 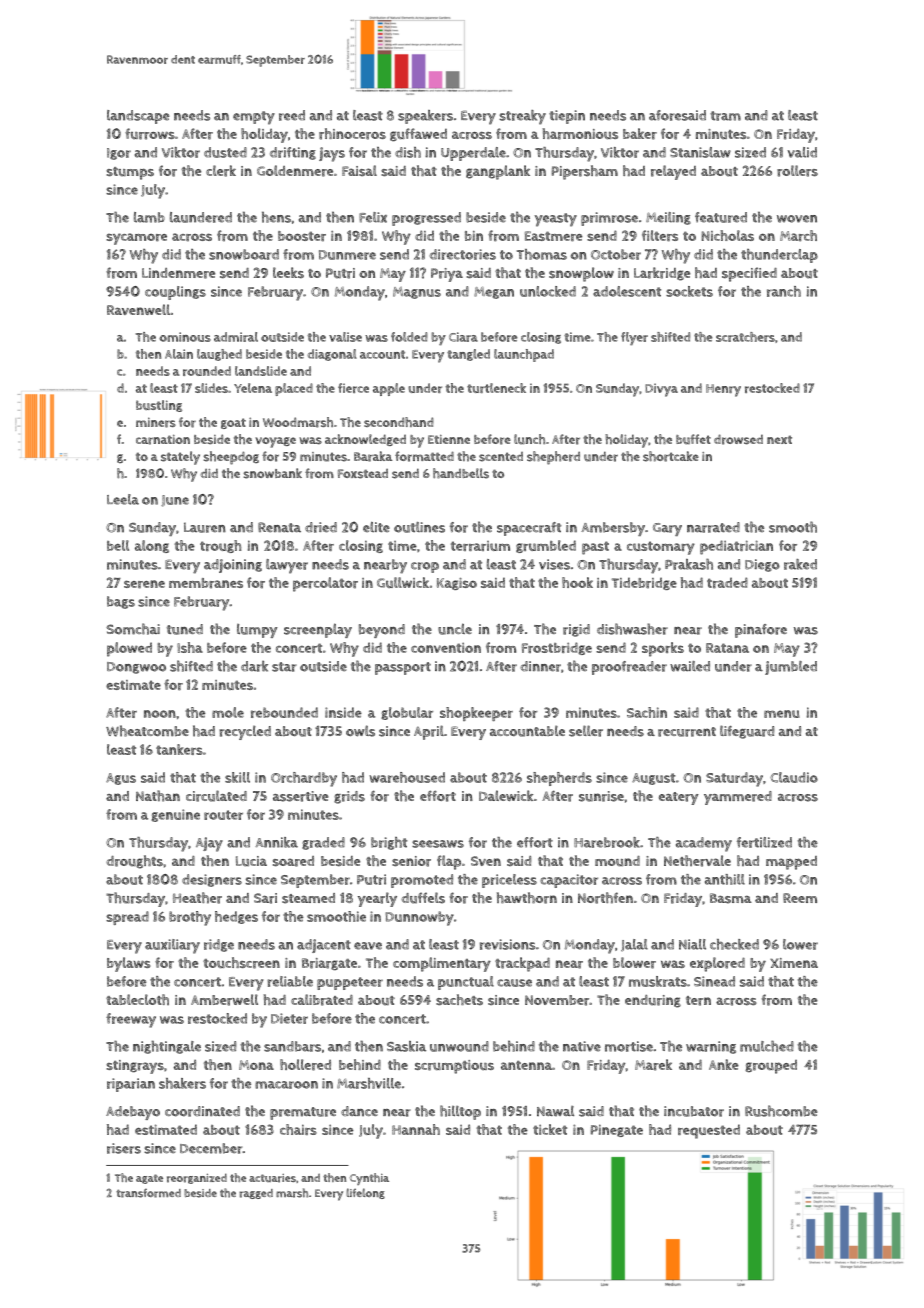 I want to click on clerk, so click(x=221, y=171).
